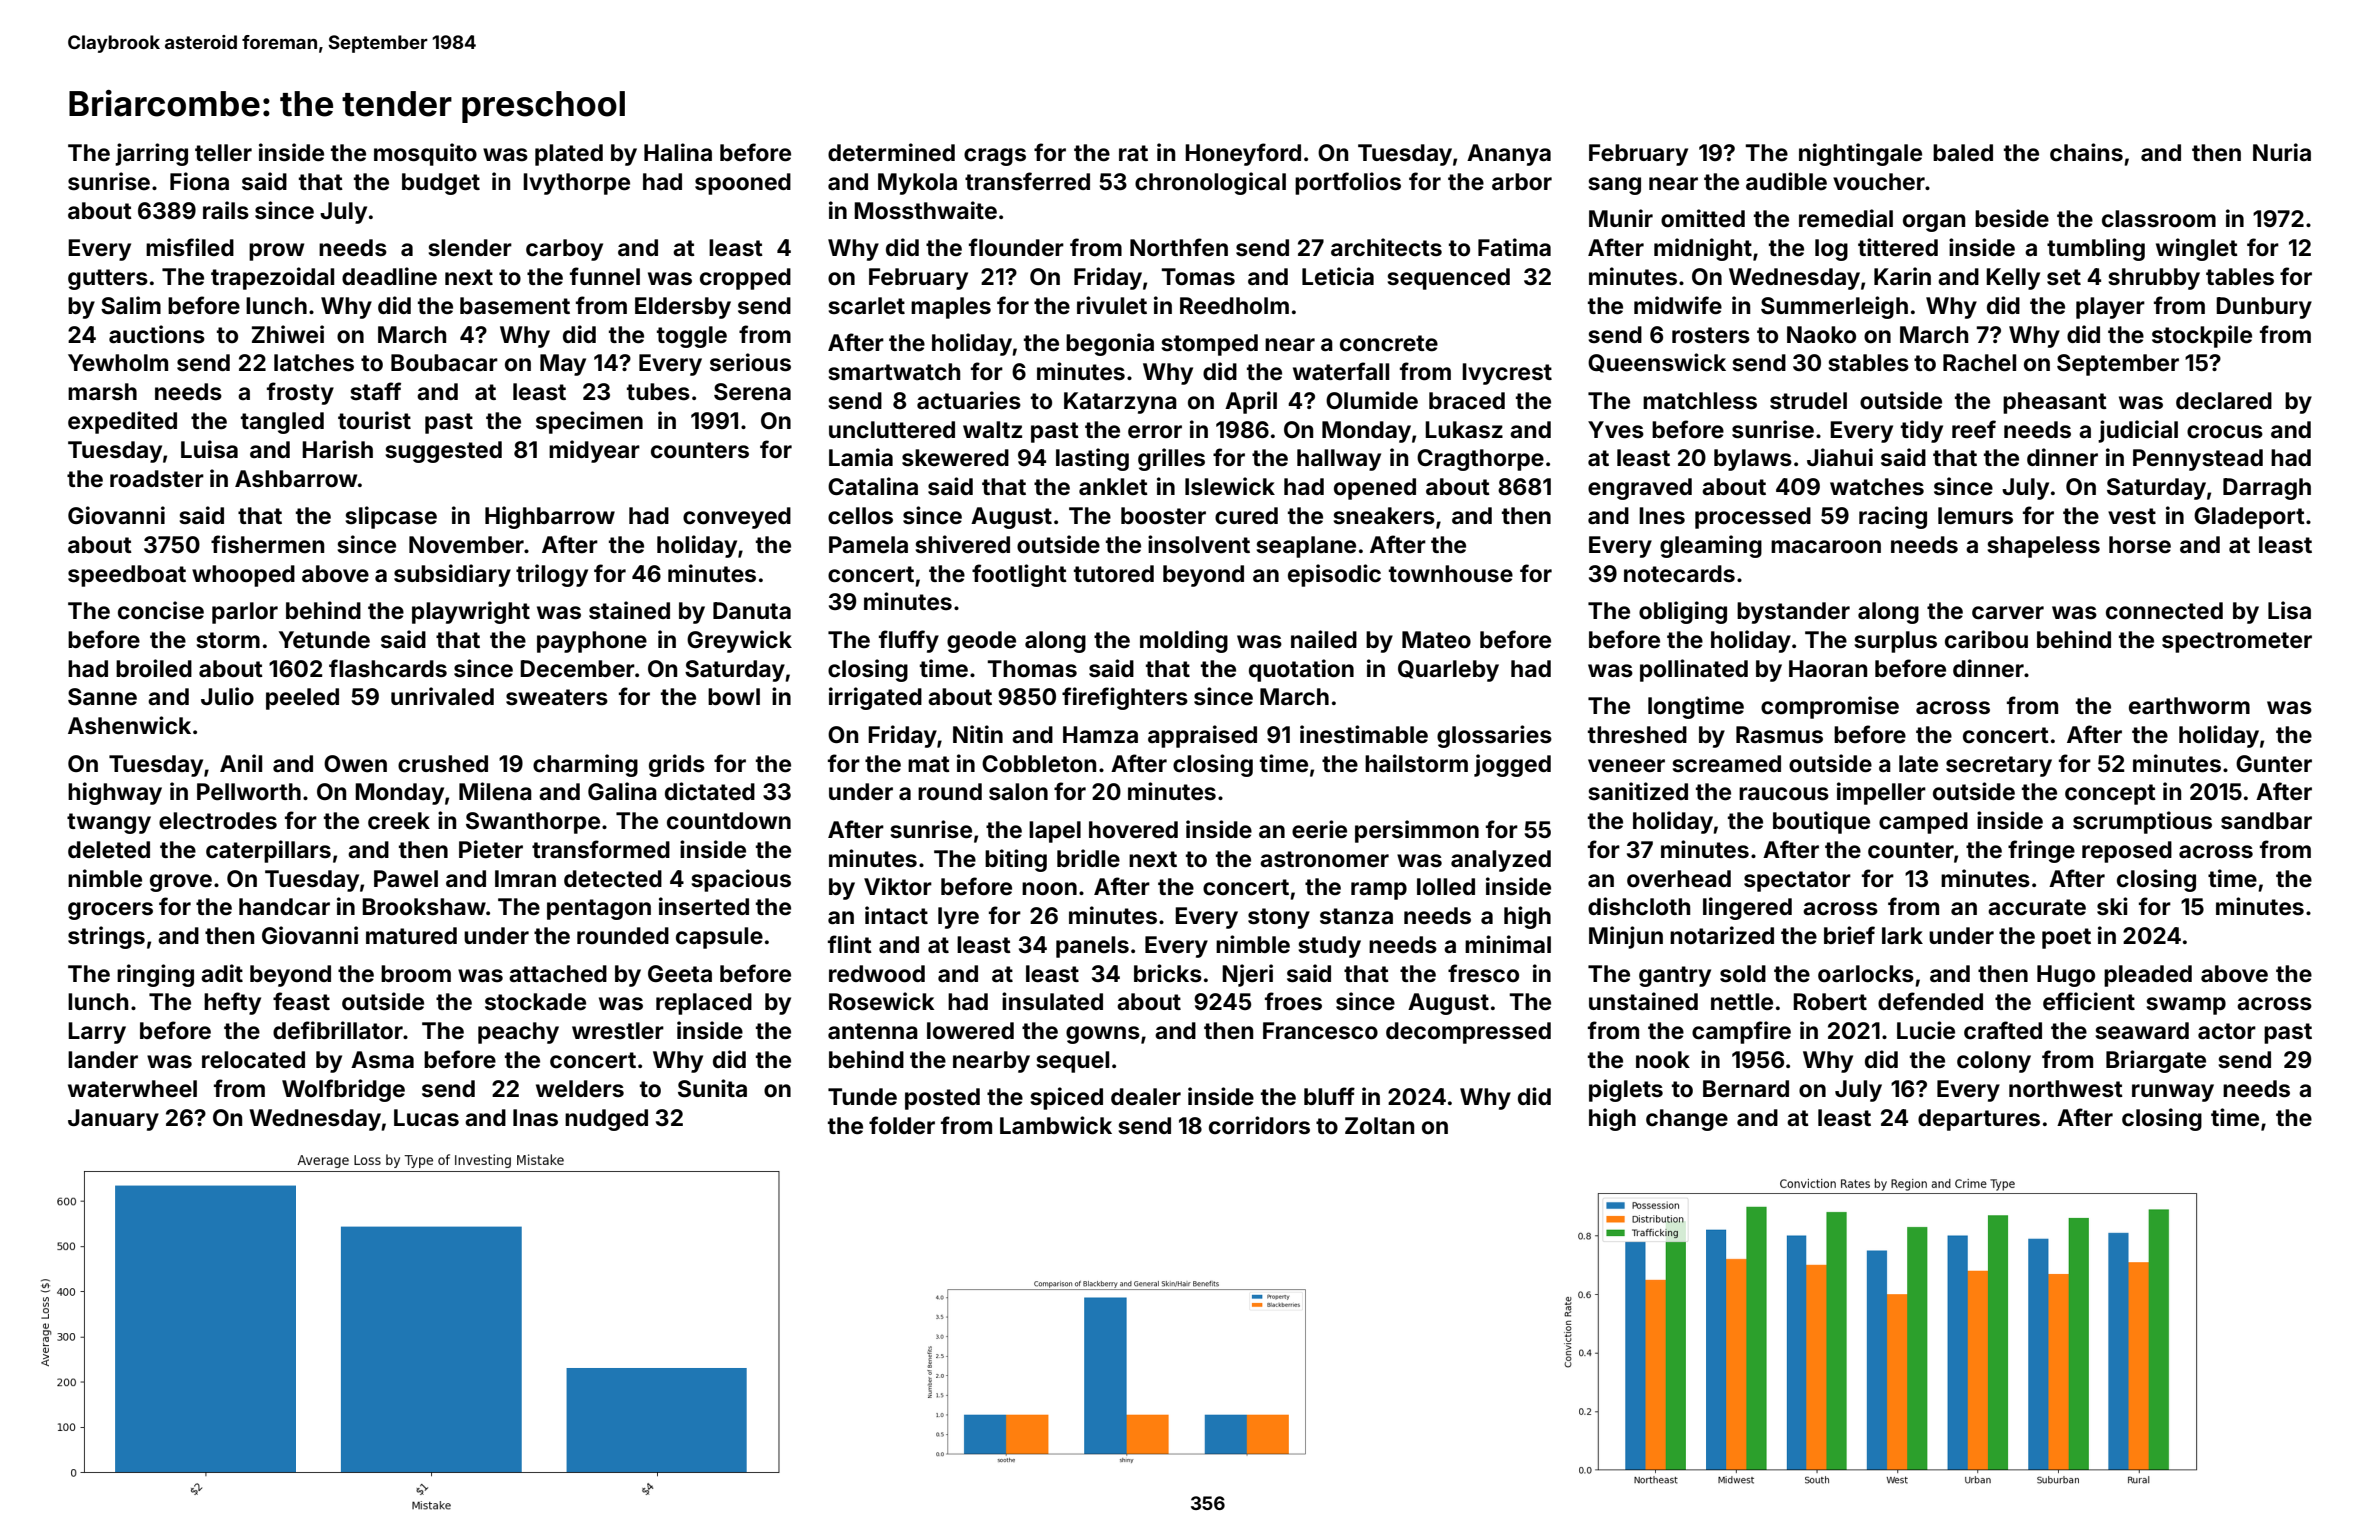 This page has height=1540, width=2380. I want to click on dictated, so click(710, 791).
